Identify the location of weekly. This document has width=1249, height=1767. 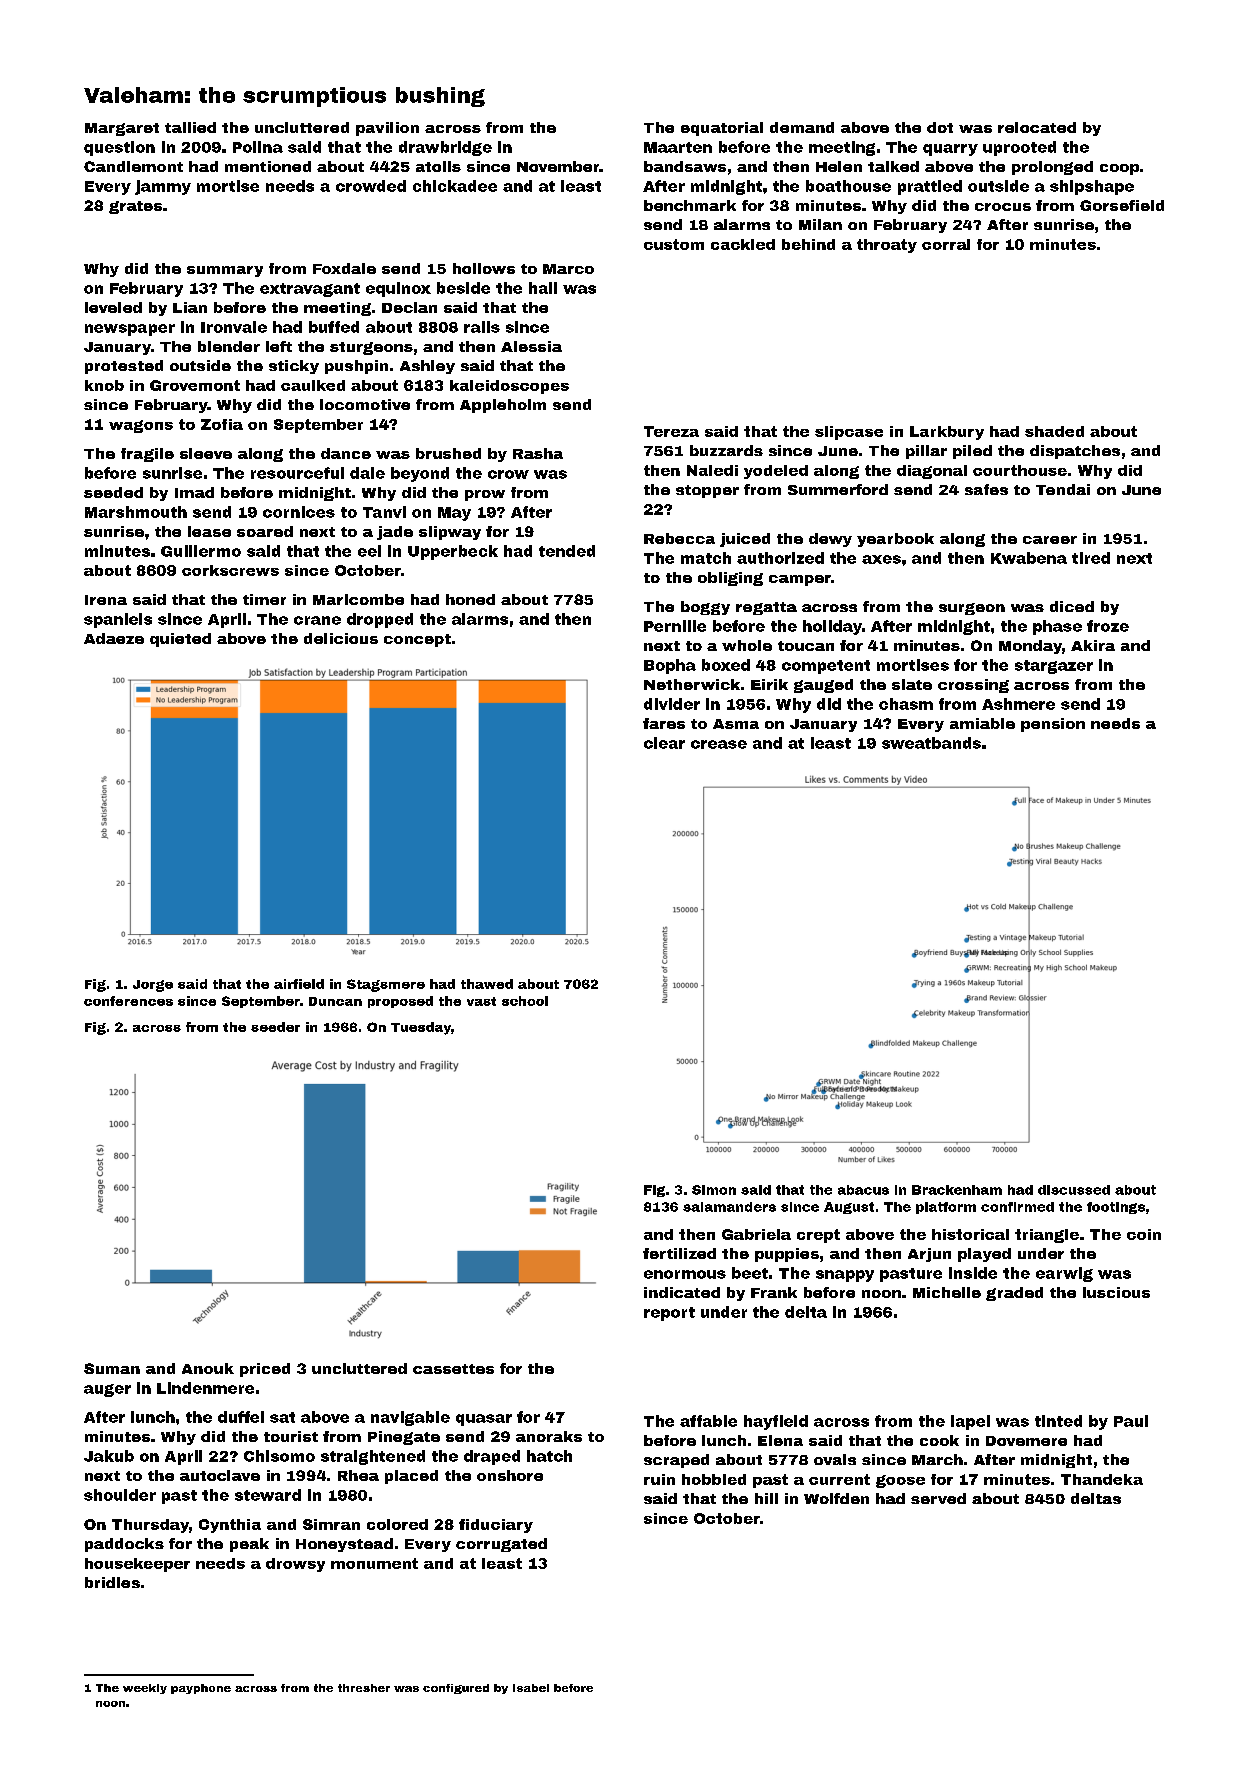
(145, 1689).
